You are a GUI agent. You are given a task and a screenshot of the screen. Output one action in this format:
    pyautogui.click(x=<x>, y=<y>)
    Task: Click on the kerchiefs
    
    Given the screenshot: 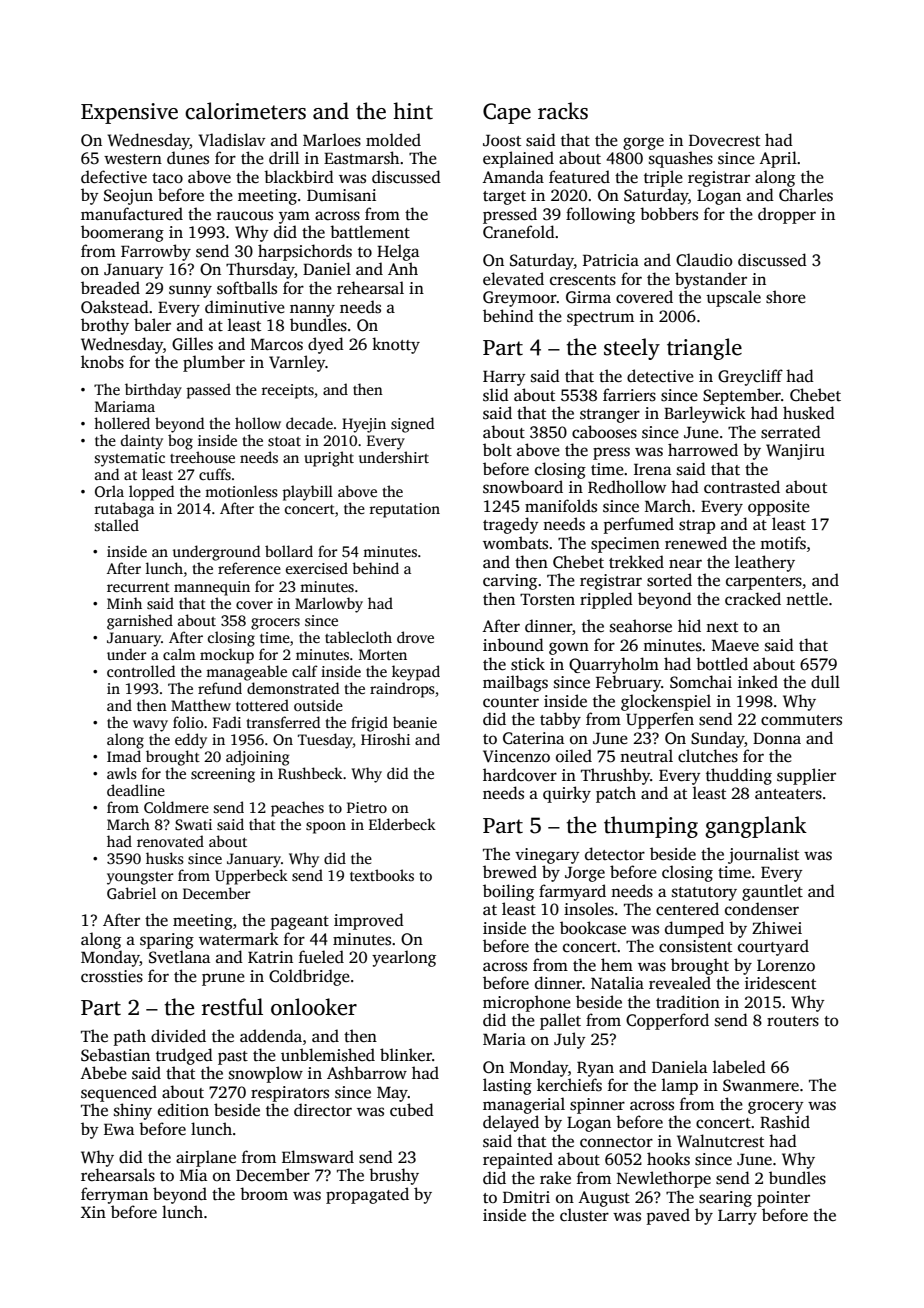 What is the action you would take?
    pyautogui.click(x=569, y=1085)
